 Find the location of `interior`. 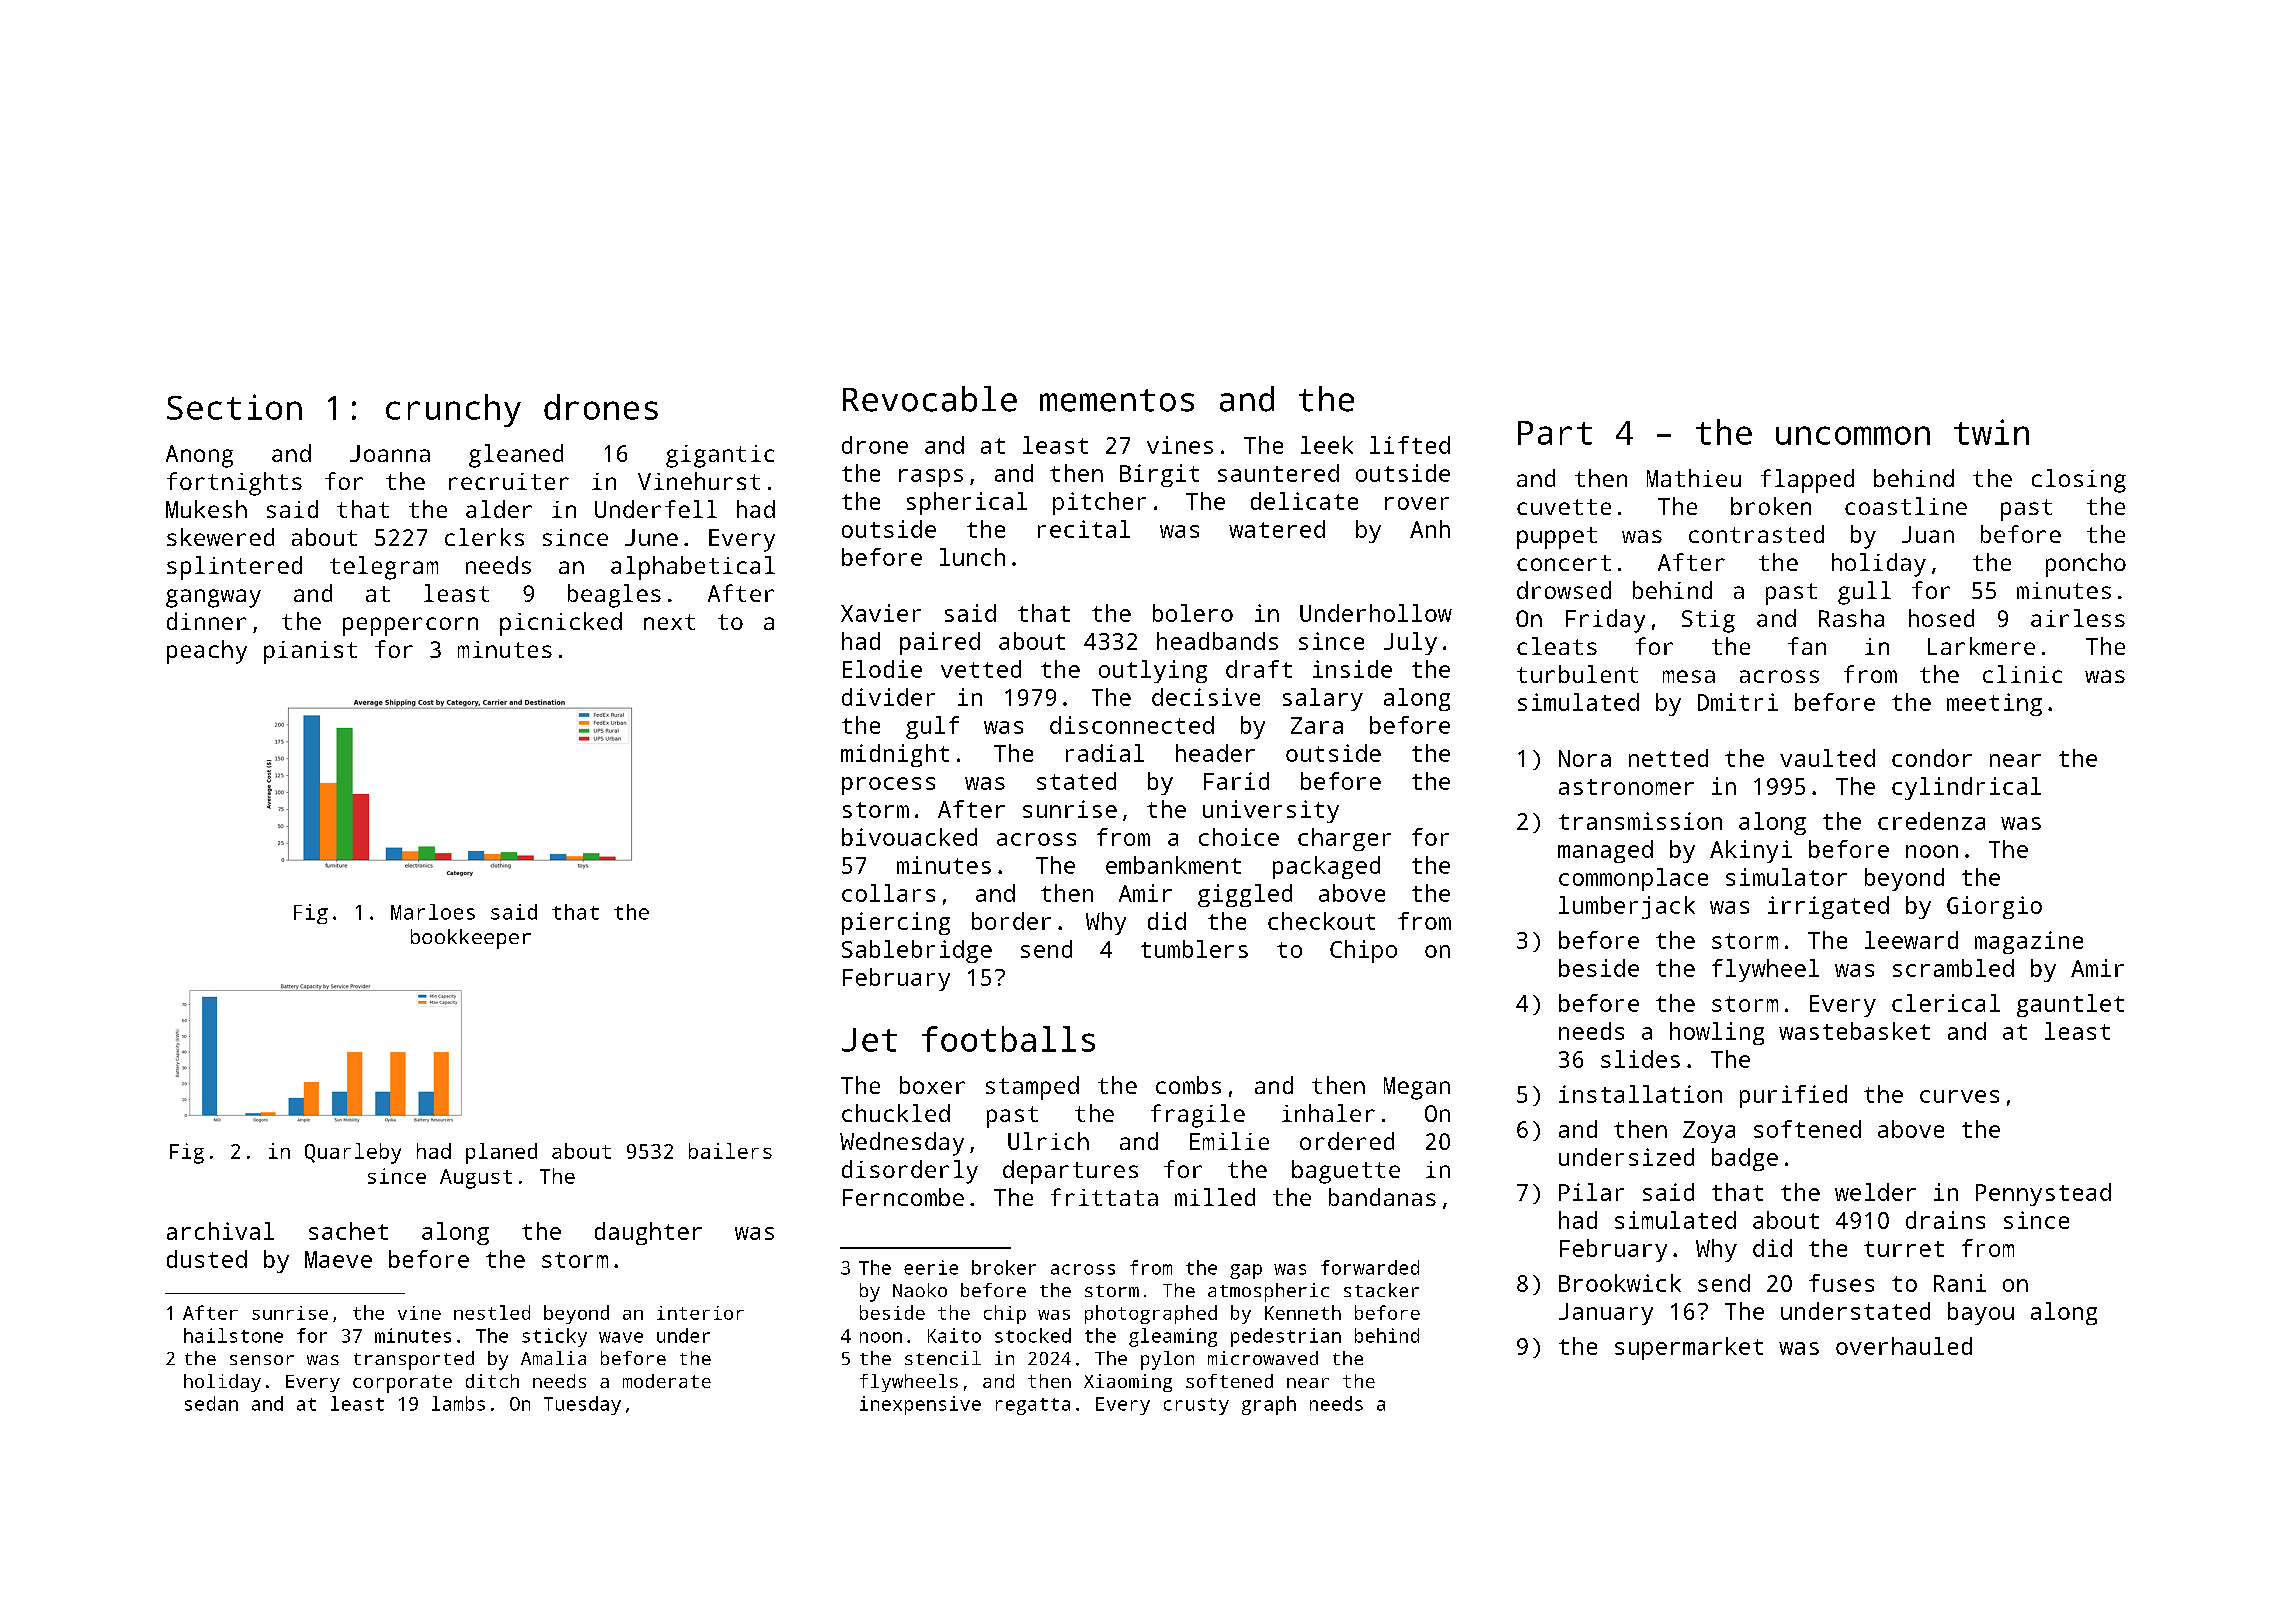

interior is located at coordinates (700, 1313).
